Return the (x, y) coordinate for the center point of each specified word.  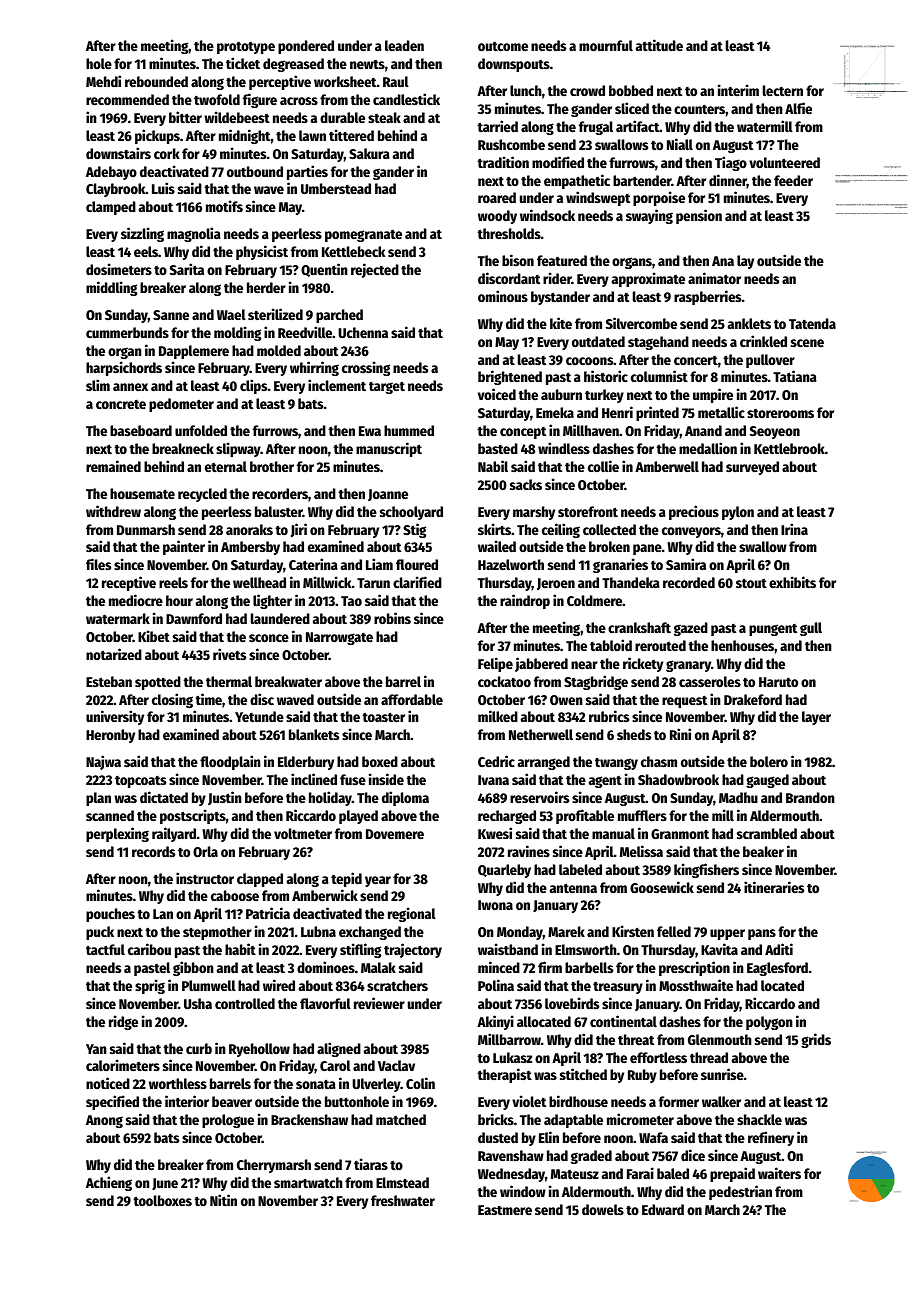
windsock (547, 215)
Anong (104, 1121)
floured (417, 564)
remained (113, 466)
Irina (794, 529)
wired (279, 985)
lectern (783, 90)
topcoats (140, 782)
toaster (383, 717)
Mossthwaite (696, 985)
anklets (749, 323)
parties (307, 172)
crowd (587, 90)
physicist (262, 252)
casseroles (710, 681)
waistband (508, 949)
